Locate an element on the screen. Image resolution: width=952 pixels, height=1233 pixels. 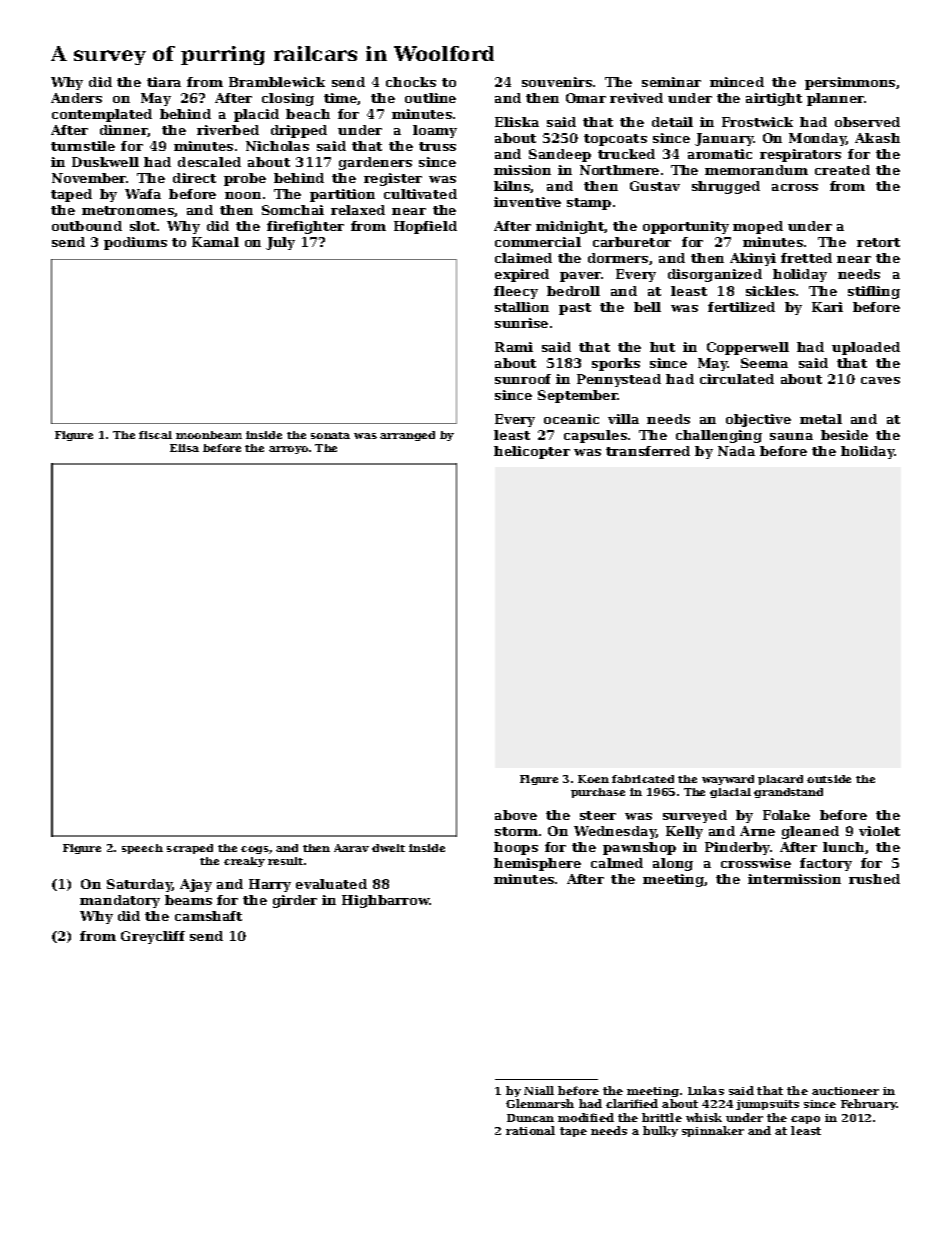
descaled is located at coordinates (209, 162).
